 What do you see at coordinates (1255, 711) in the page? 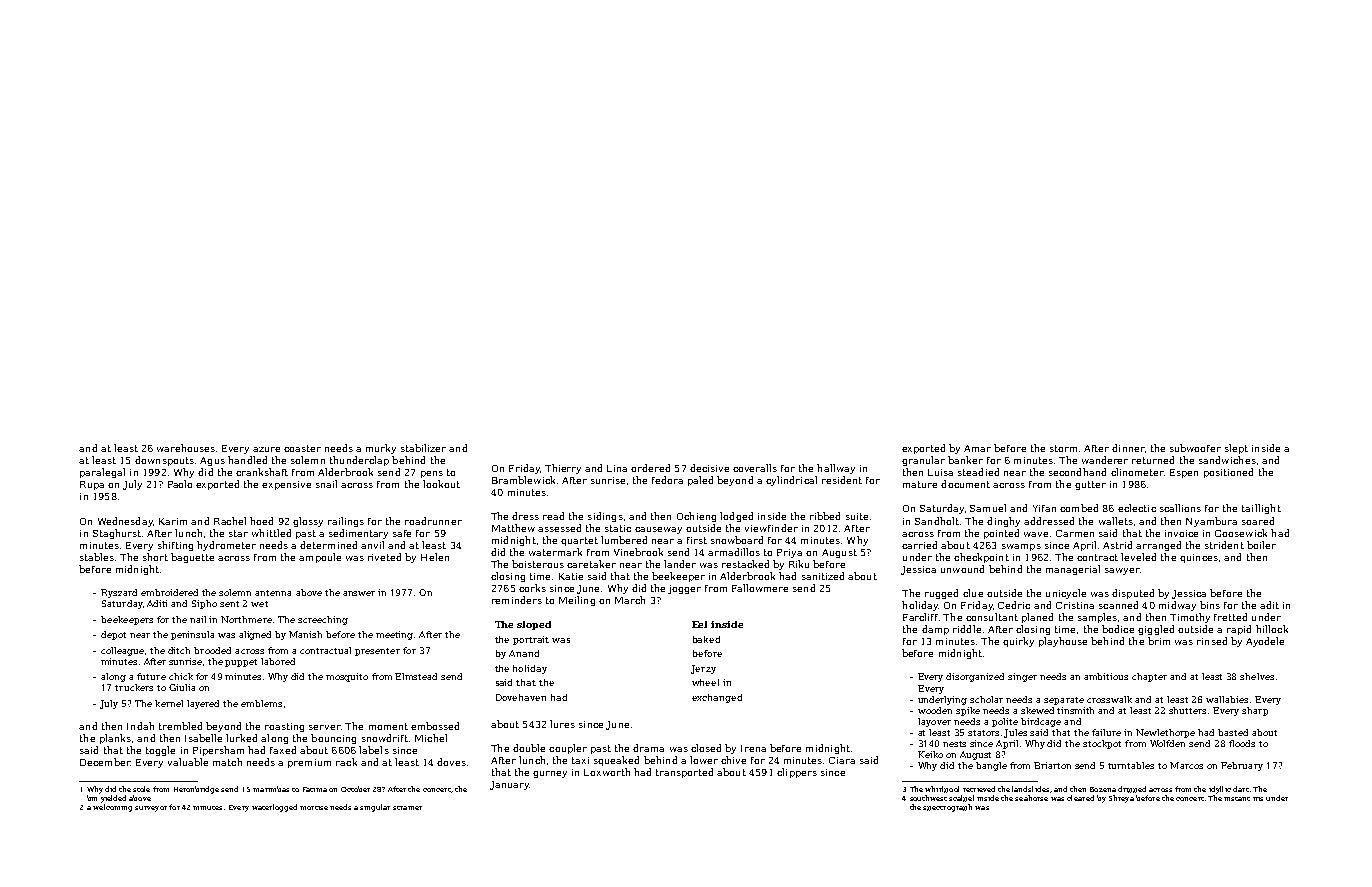
I see `sharp` at bounding box center [1255, 711].
